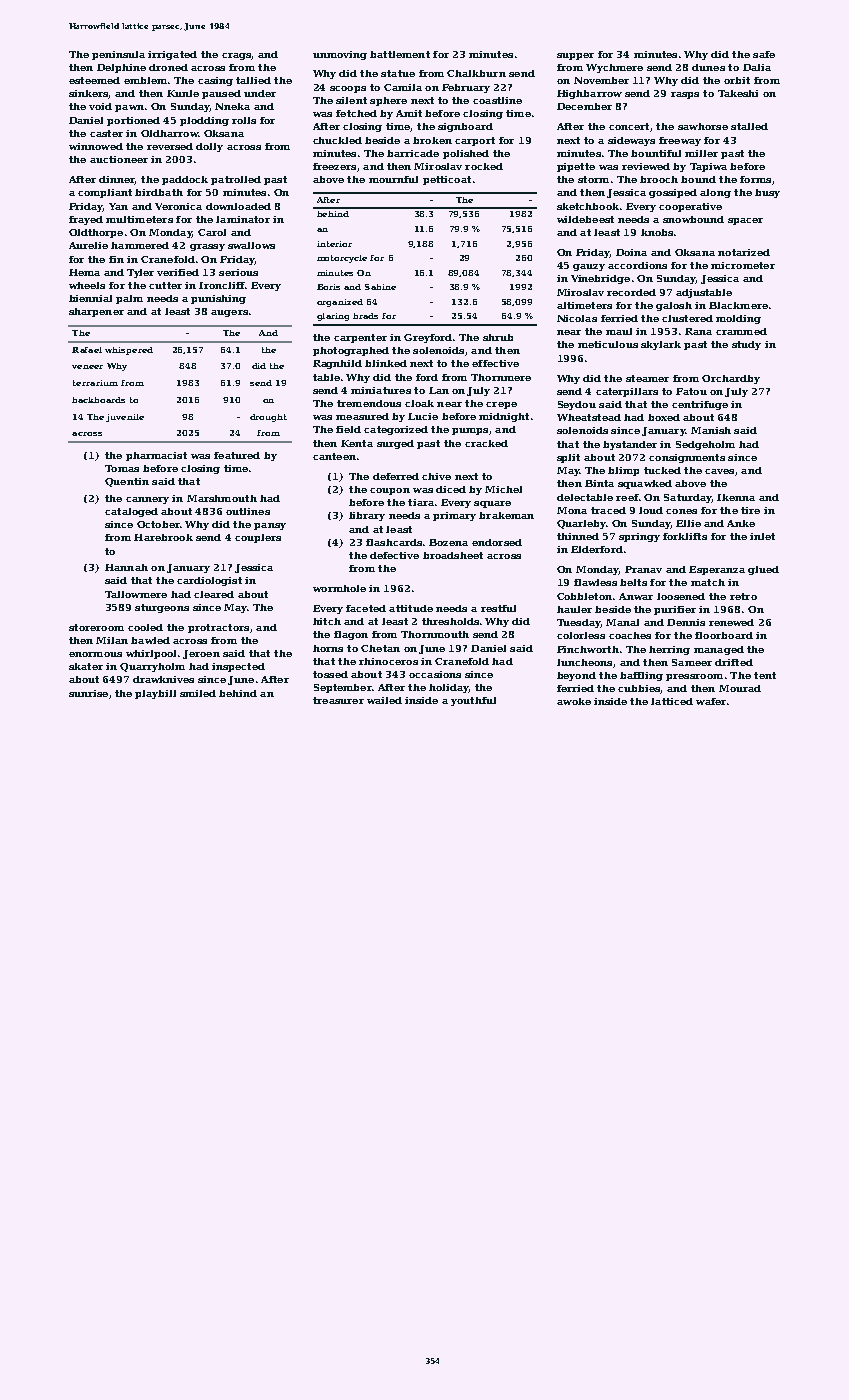 This page has width=849, height=1400. I want to click on cardiologist, so click(209, 581).
